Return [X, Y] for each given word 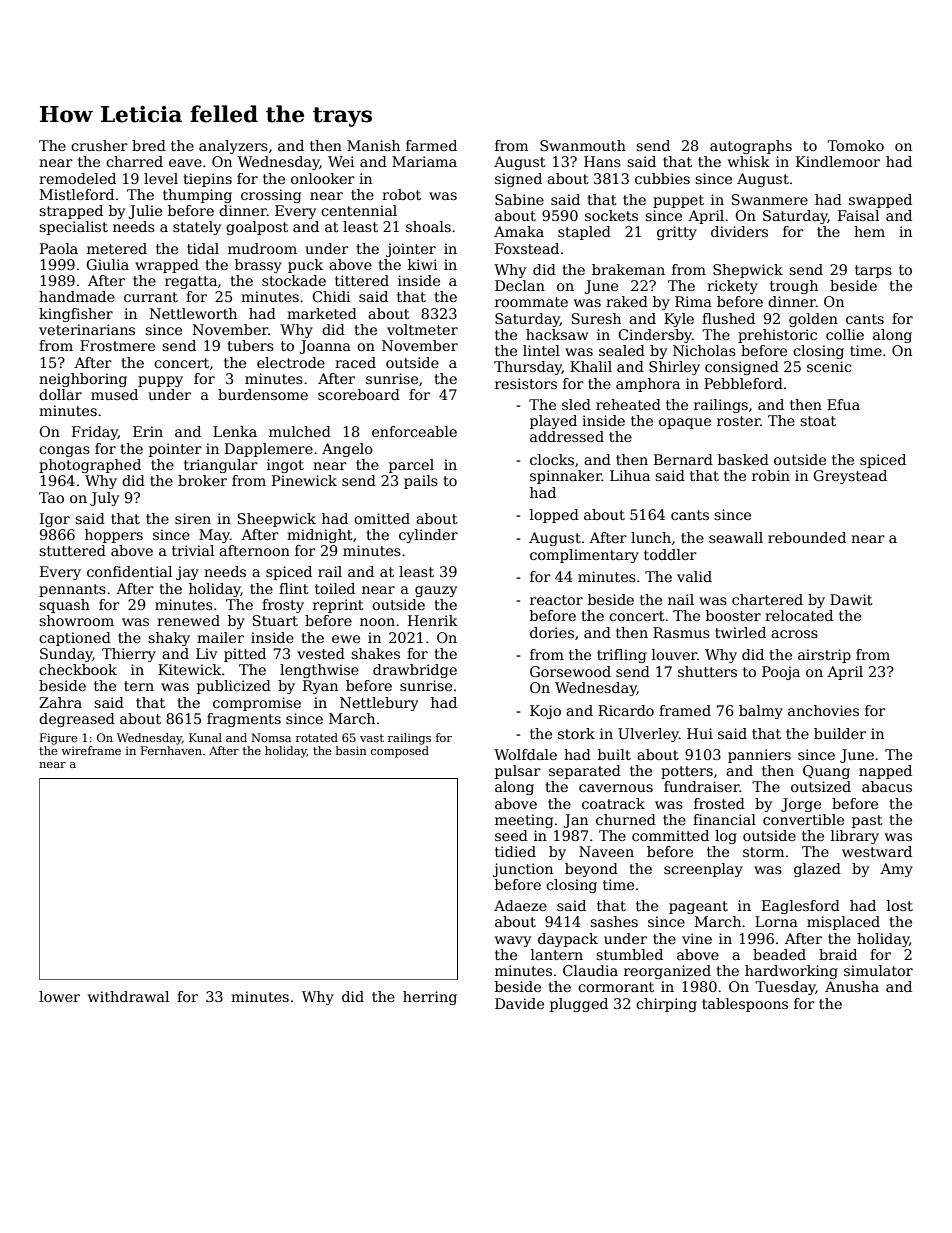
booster [733, 615]
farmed [431, 145]
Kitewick [189, 669]
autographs [751, 147]
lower [59, 996]
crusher [99, 145]
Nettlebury [379, 704]
